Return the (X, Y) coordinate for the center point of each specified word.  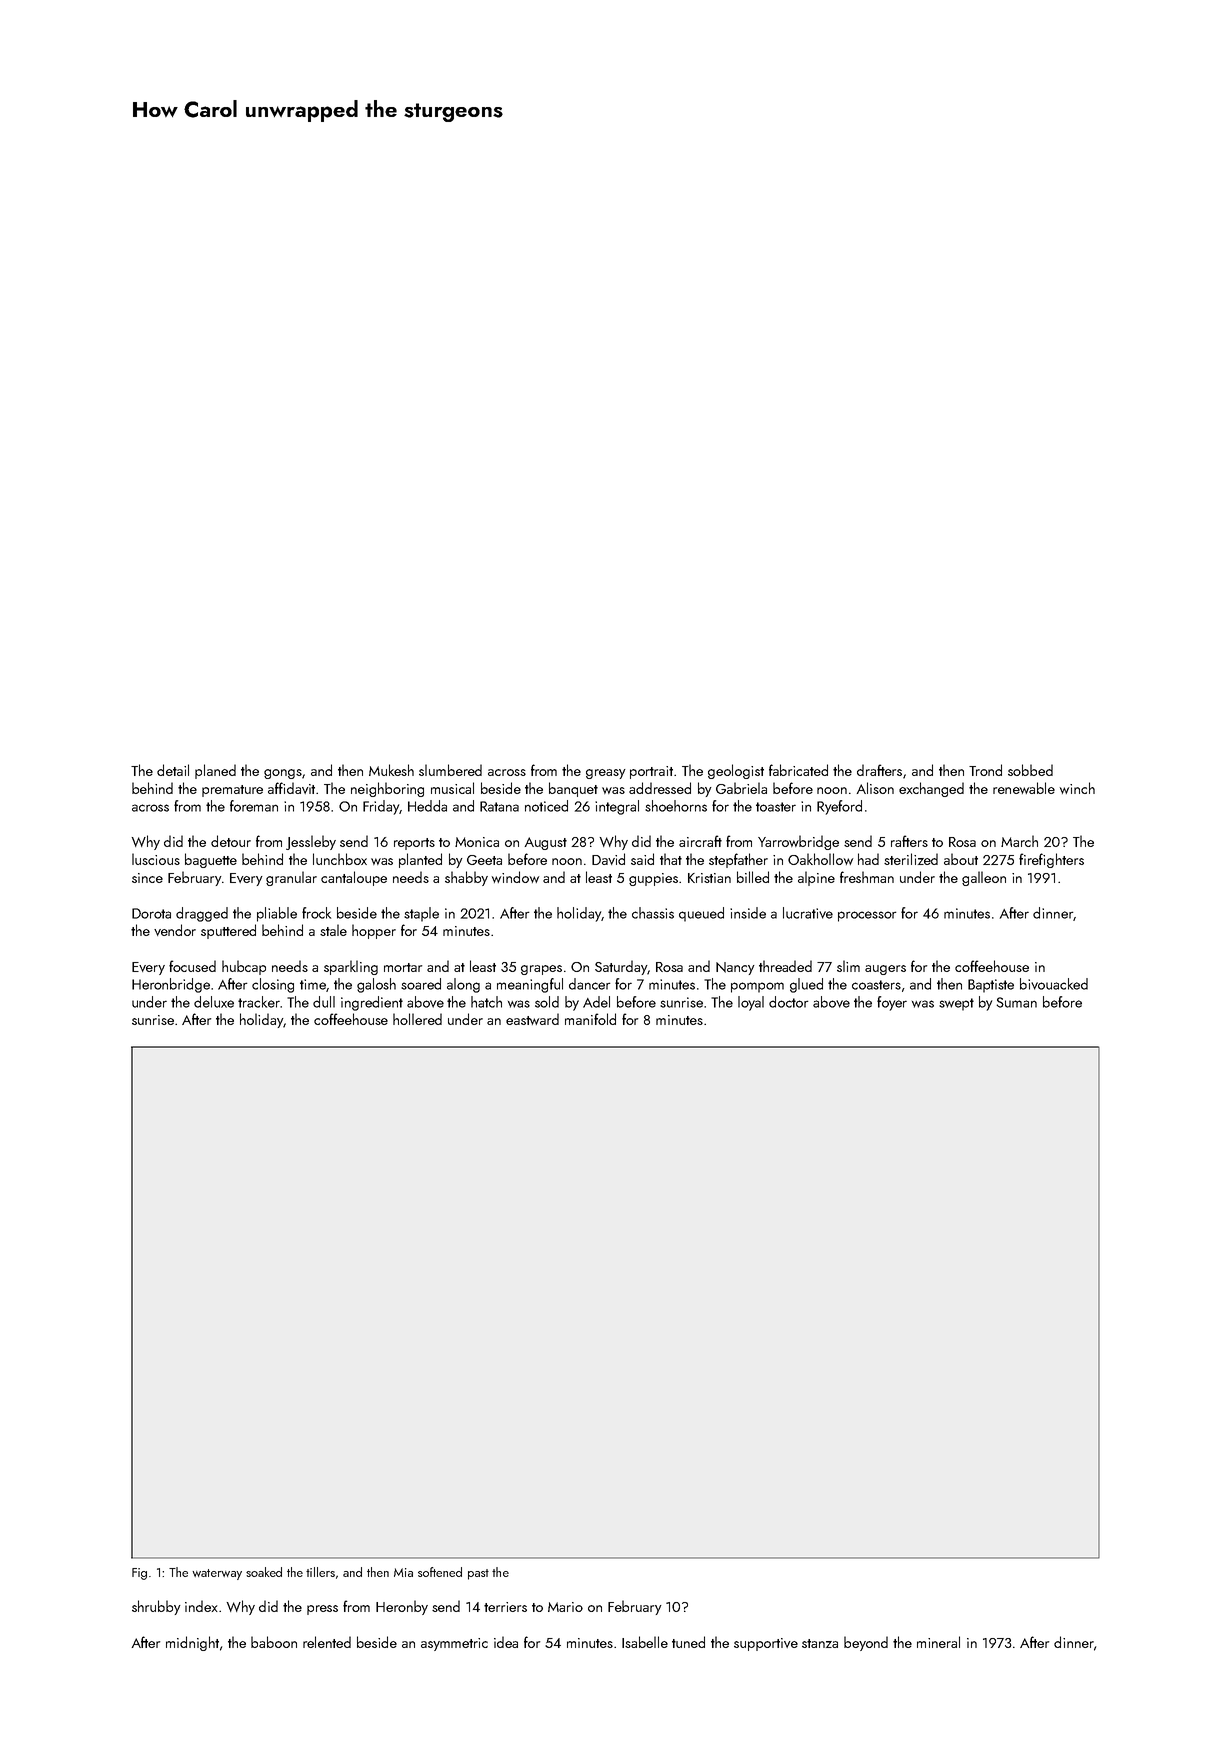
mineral (938, 1642)
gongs (283, 774)
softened (440, 1572)
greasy (606, 774)
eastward (532, 1019)
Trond (985, 770)
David (608, 859)
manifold (590, 1019)
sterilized (911, 859)
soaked (264, 1572)
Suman (1016, 1002)
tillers (320, 1572)
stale (333, 930)
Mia (403, 1572)
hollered (417, 1019)
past (478, 1574)
